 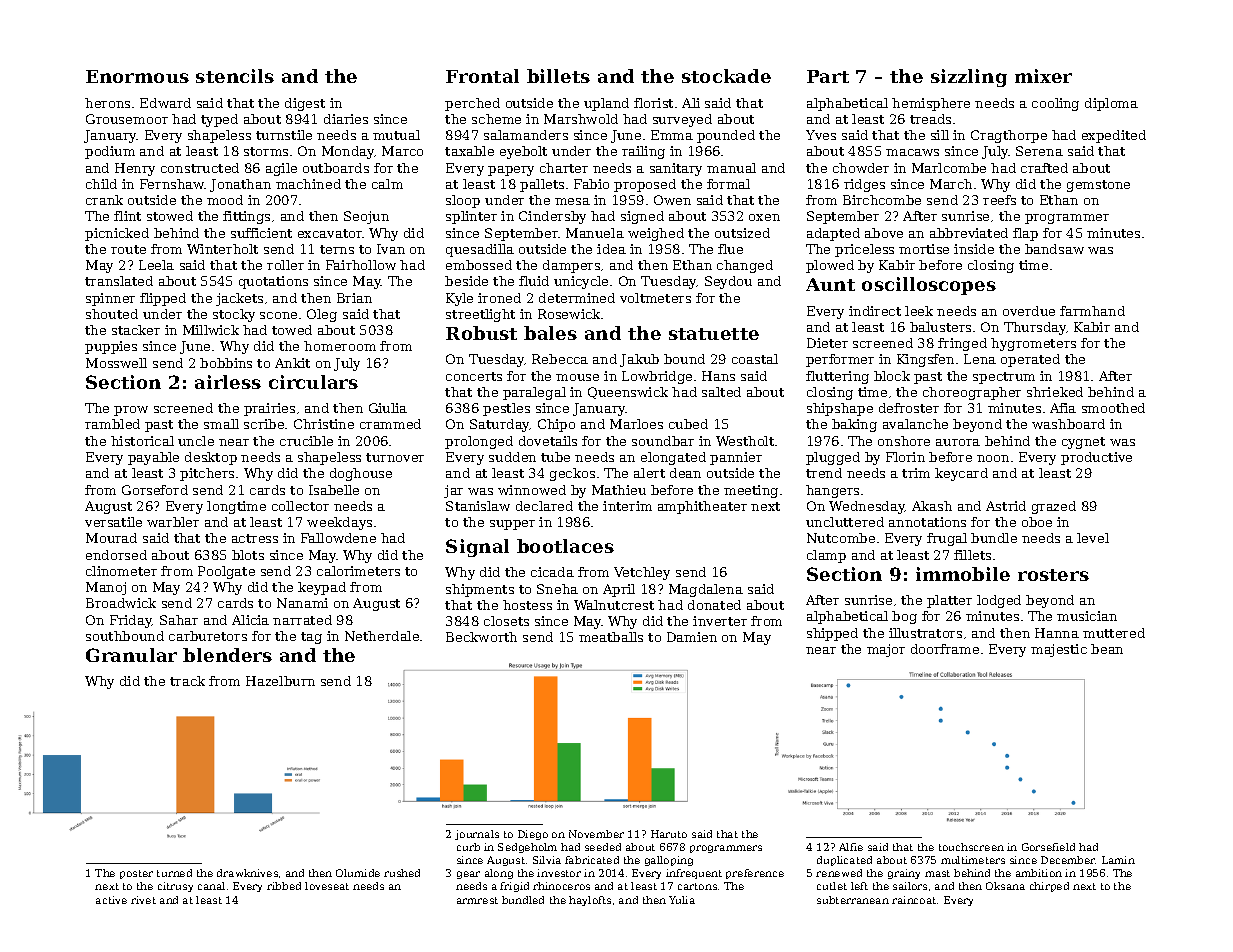 What do you see at coordinates (1039, 873) in the screenshot?
I see `ambition` at bounding box center [1039, 873].
